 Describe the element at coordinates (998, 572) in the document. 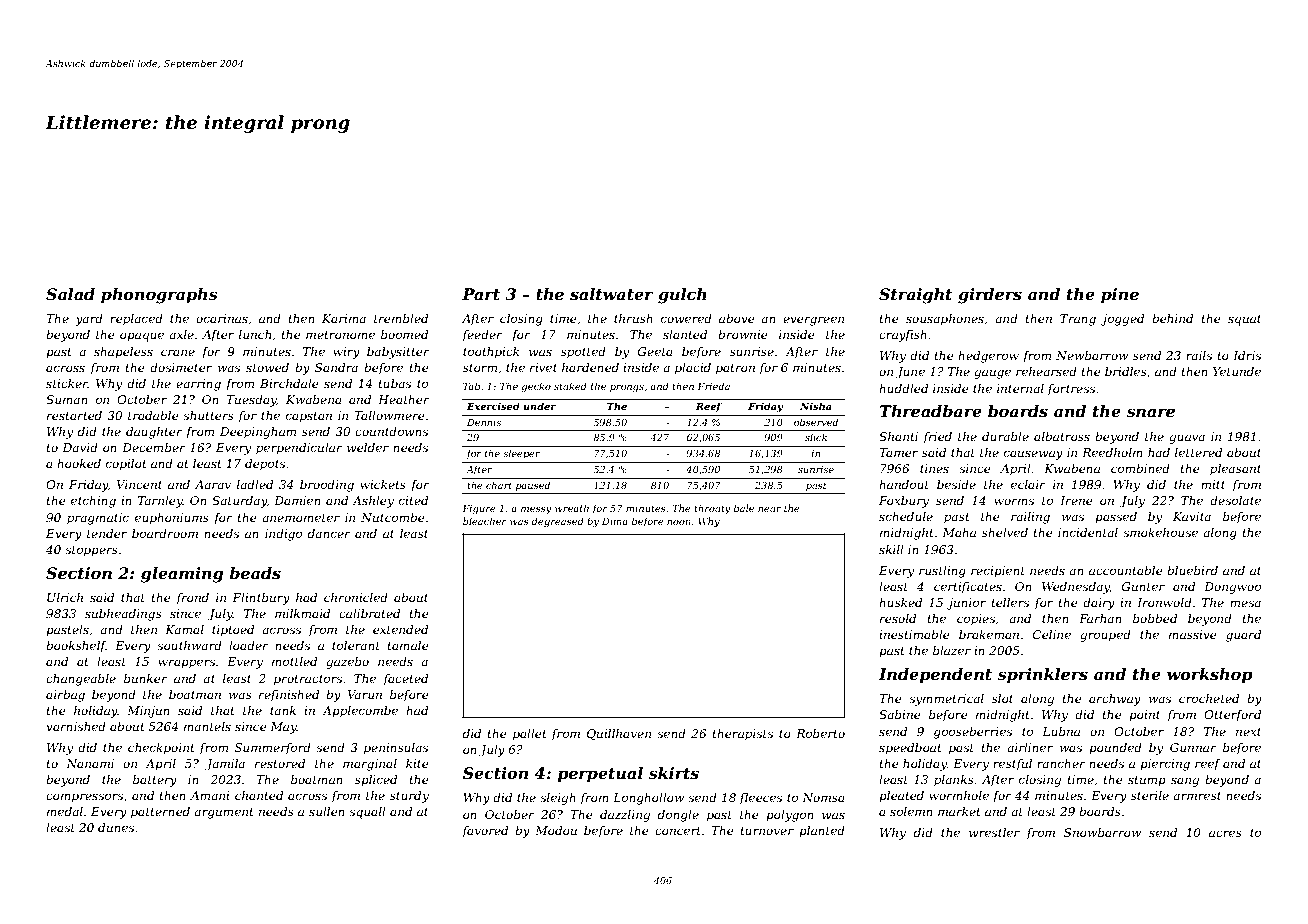

I see `recipient` at that location.
